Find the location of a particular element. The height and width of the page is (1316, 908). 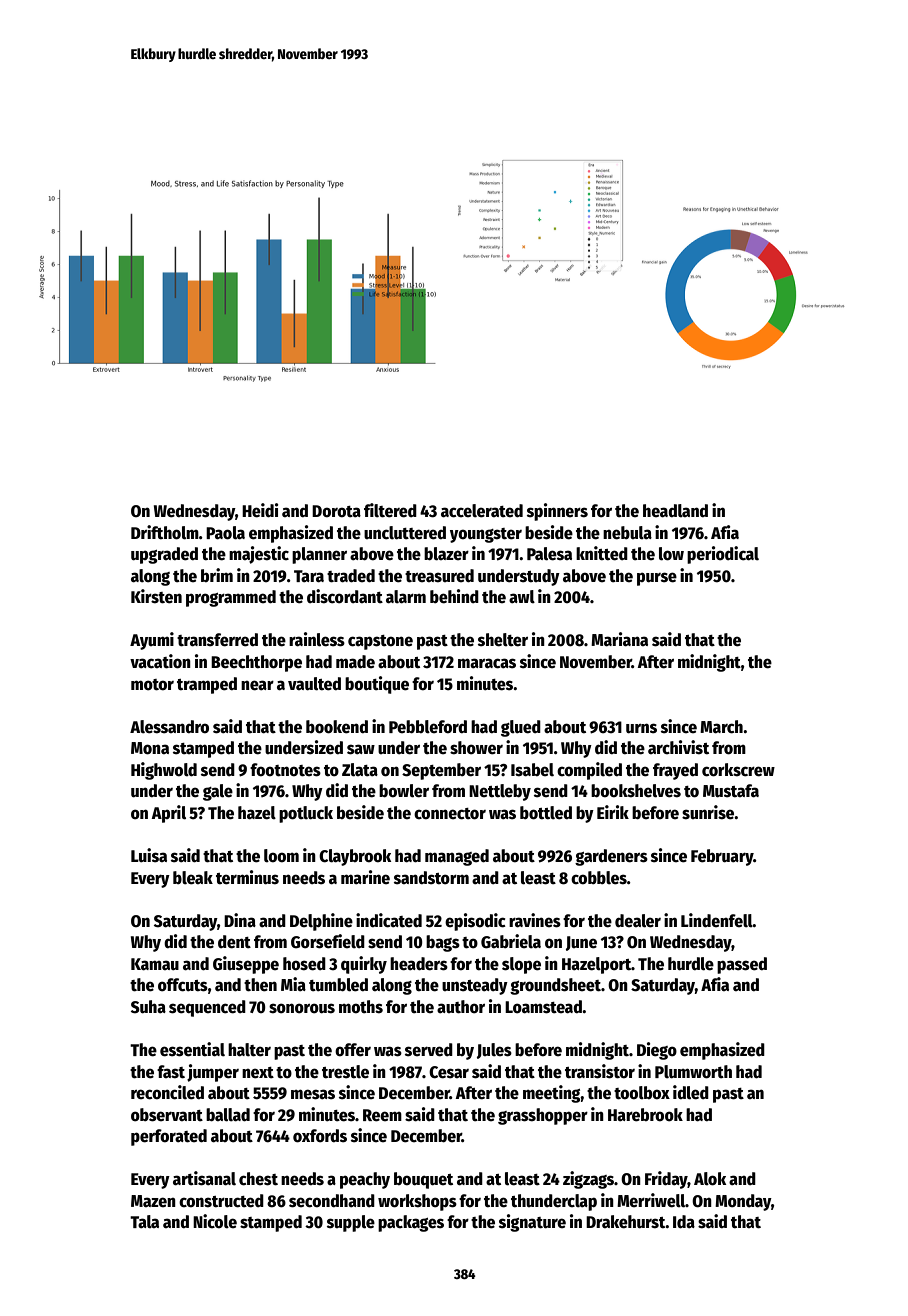

periodical is located at coordinates (723, 555).
